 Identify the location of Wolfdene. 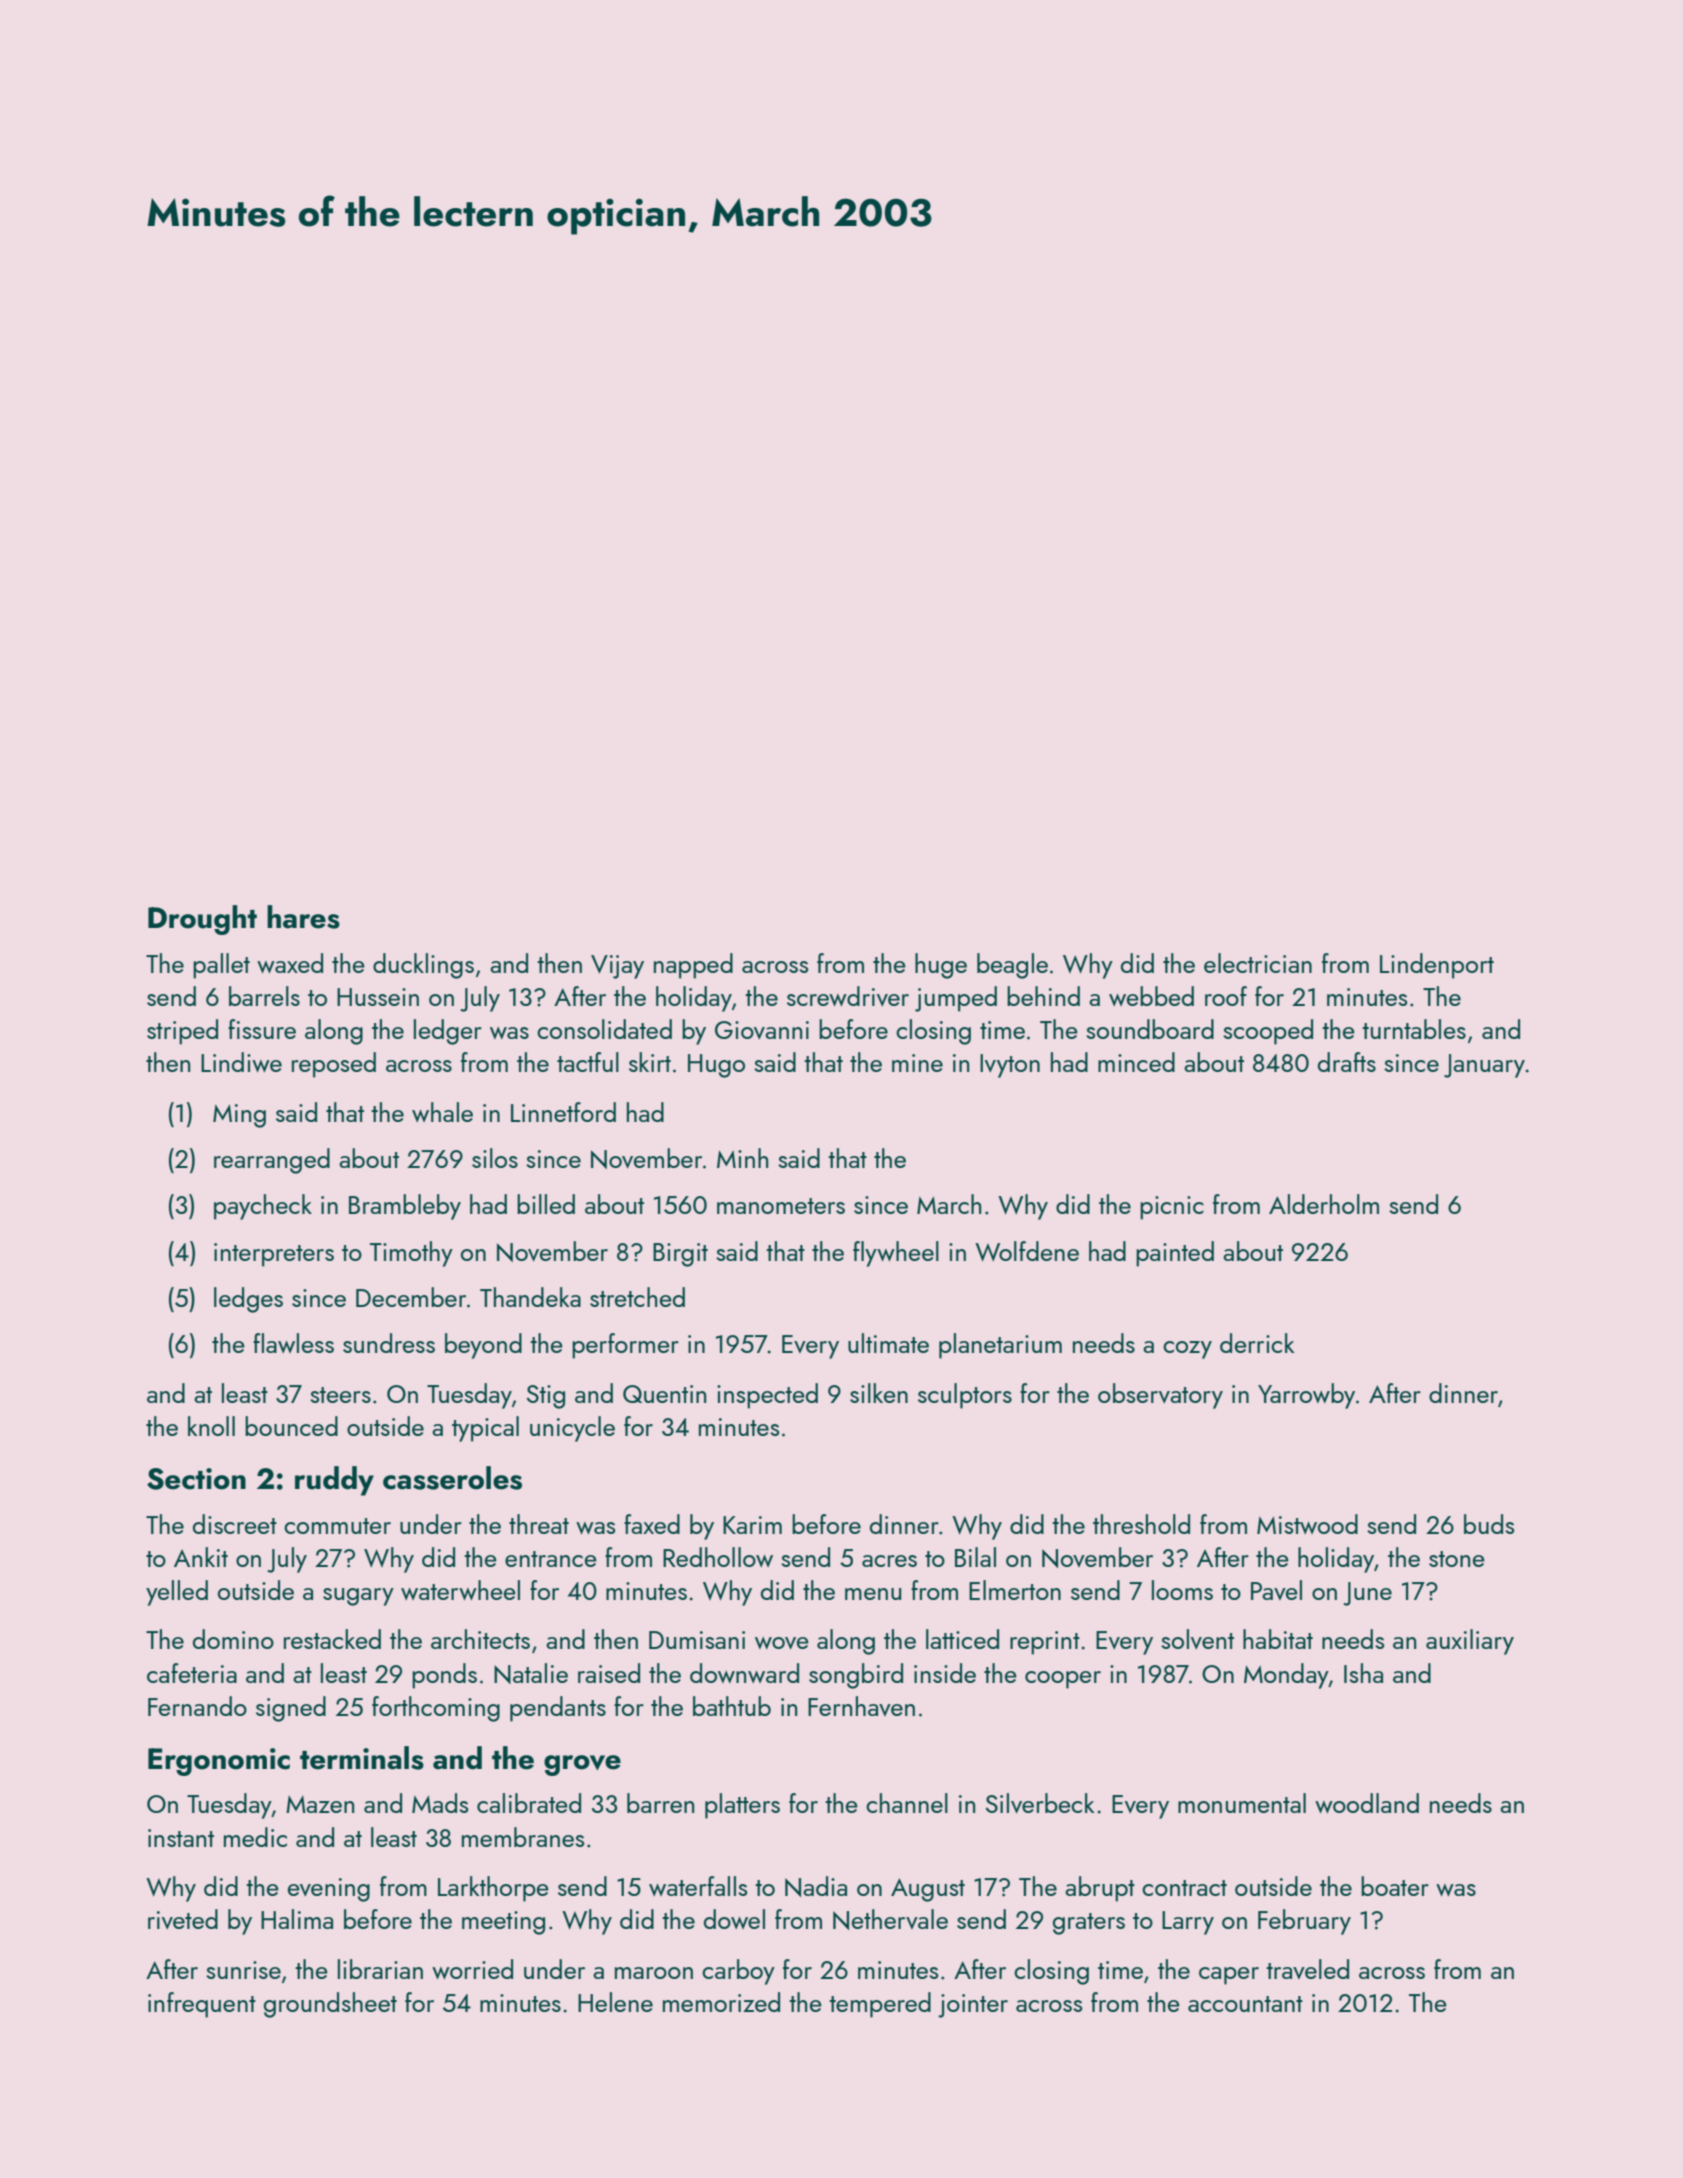
(1027, 1251).
